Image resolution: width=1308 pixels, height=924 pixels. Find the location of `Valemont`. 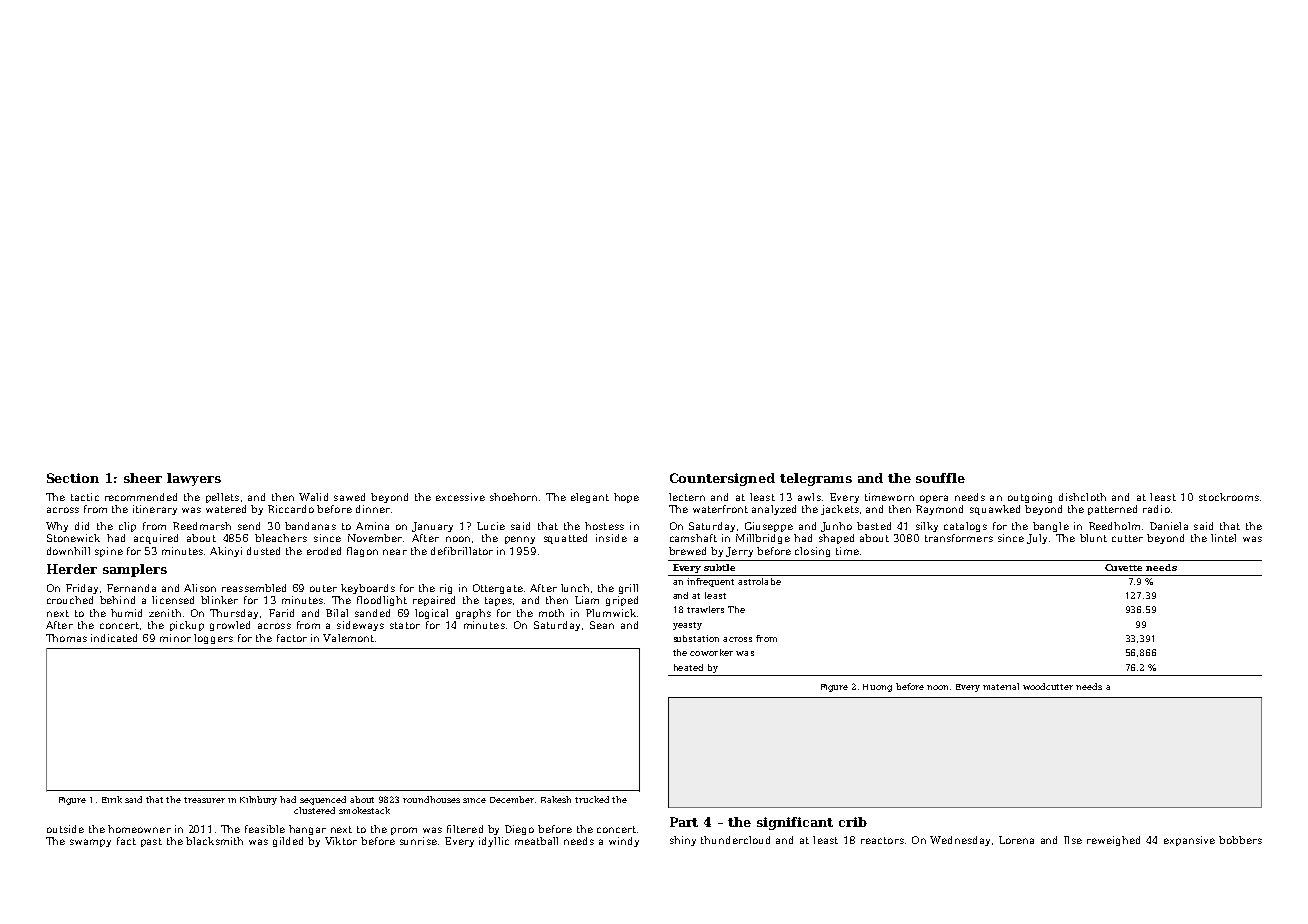

Valemont is located at coordinates (348, 638).
